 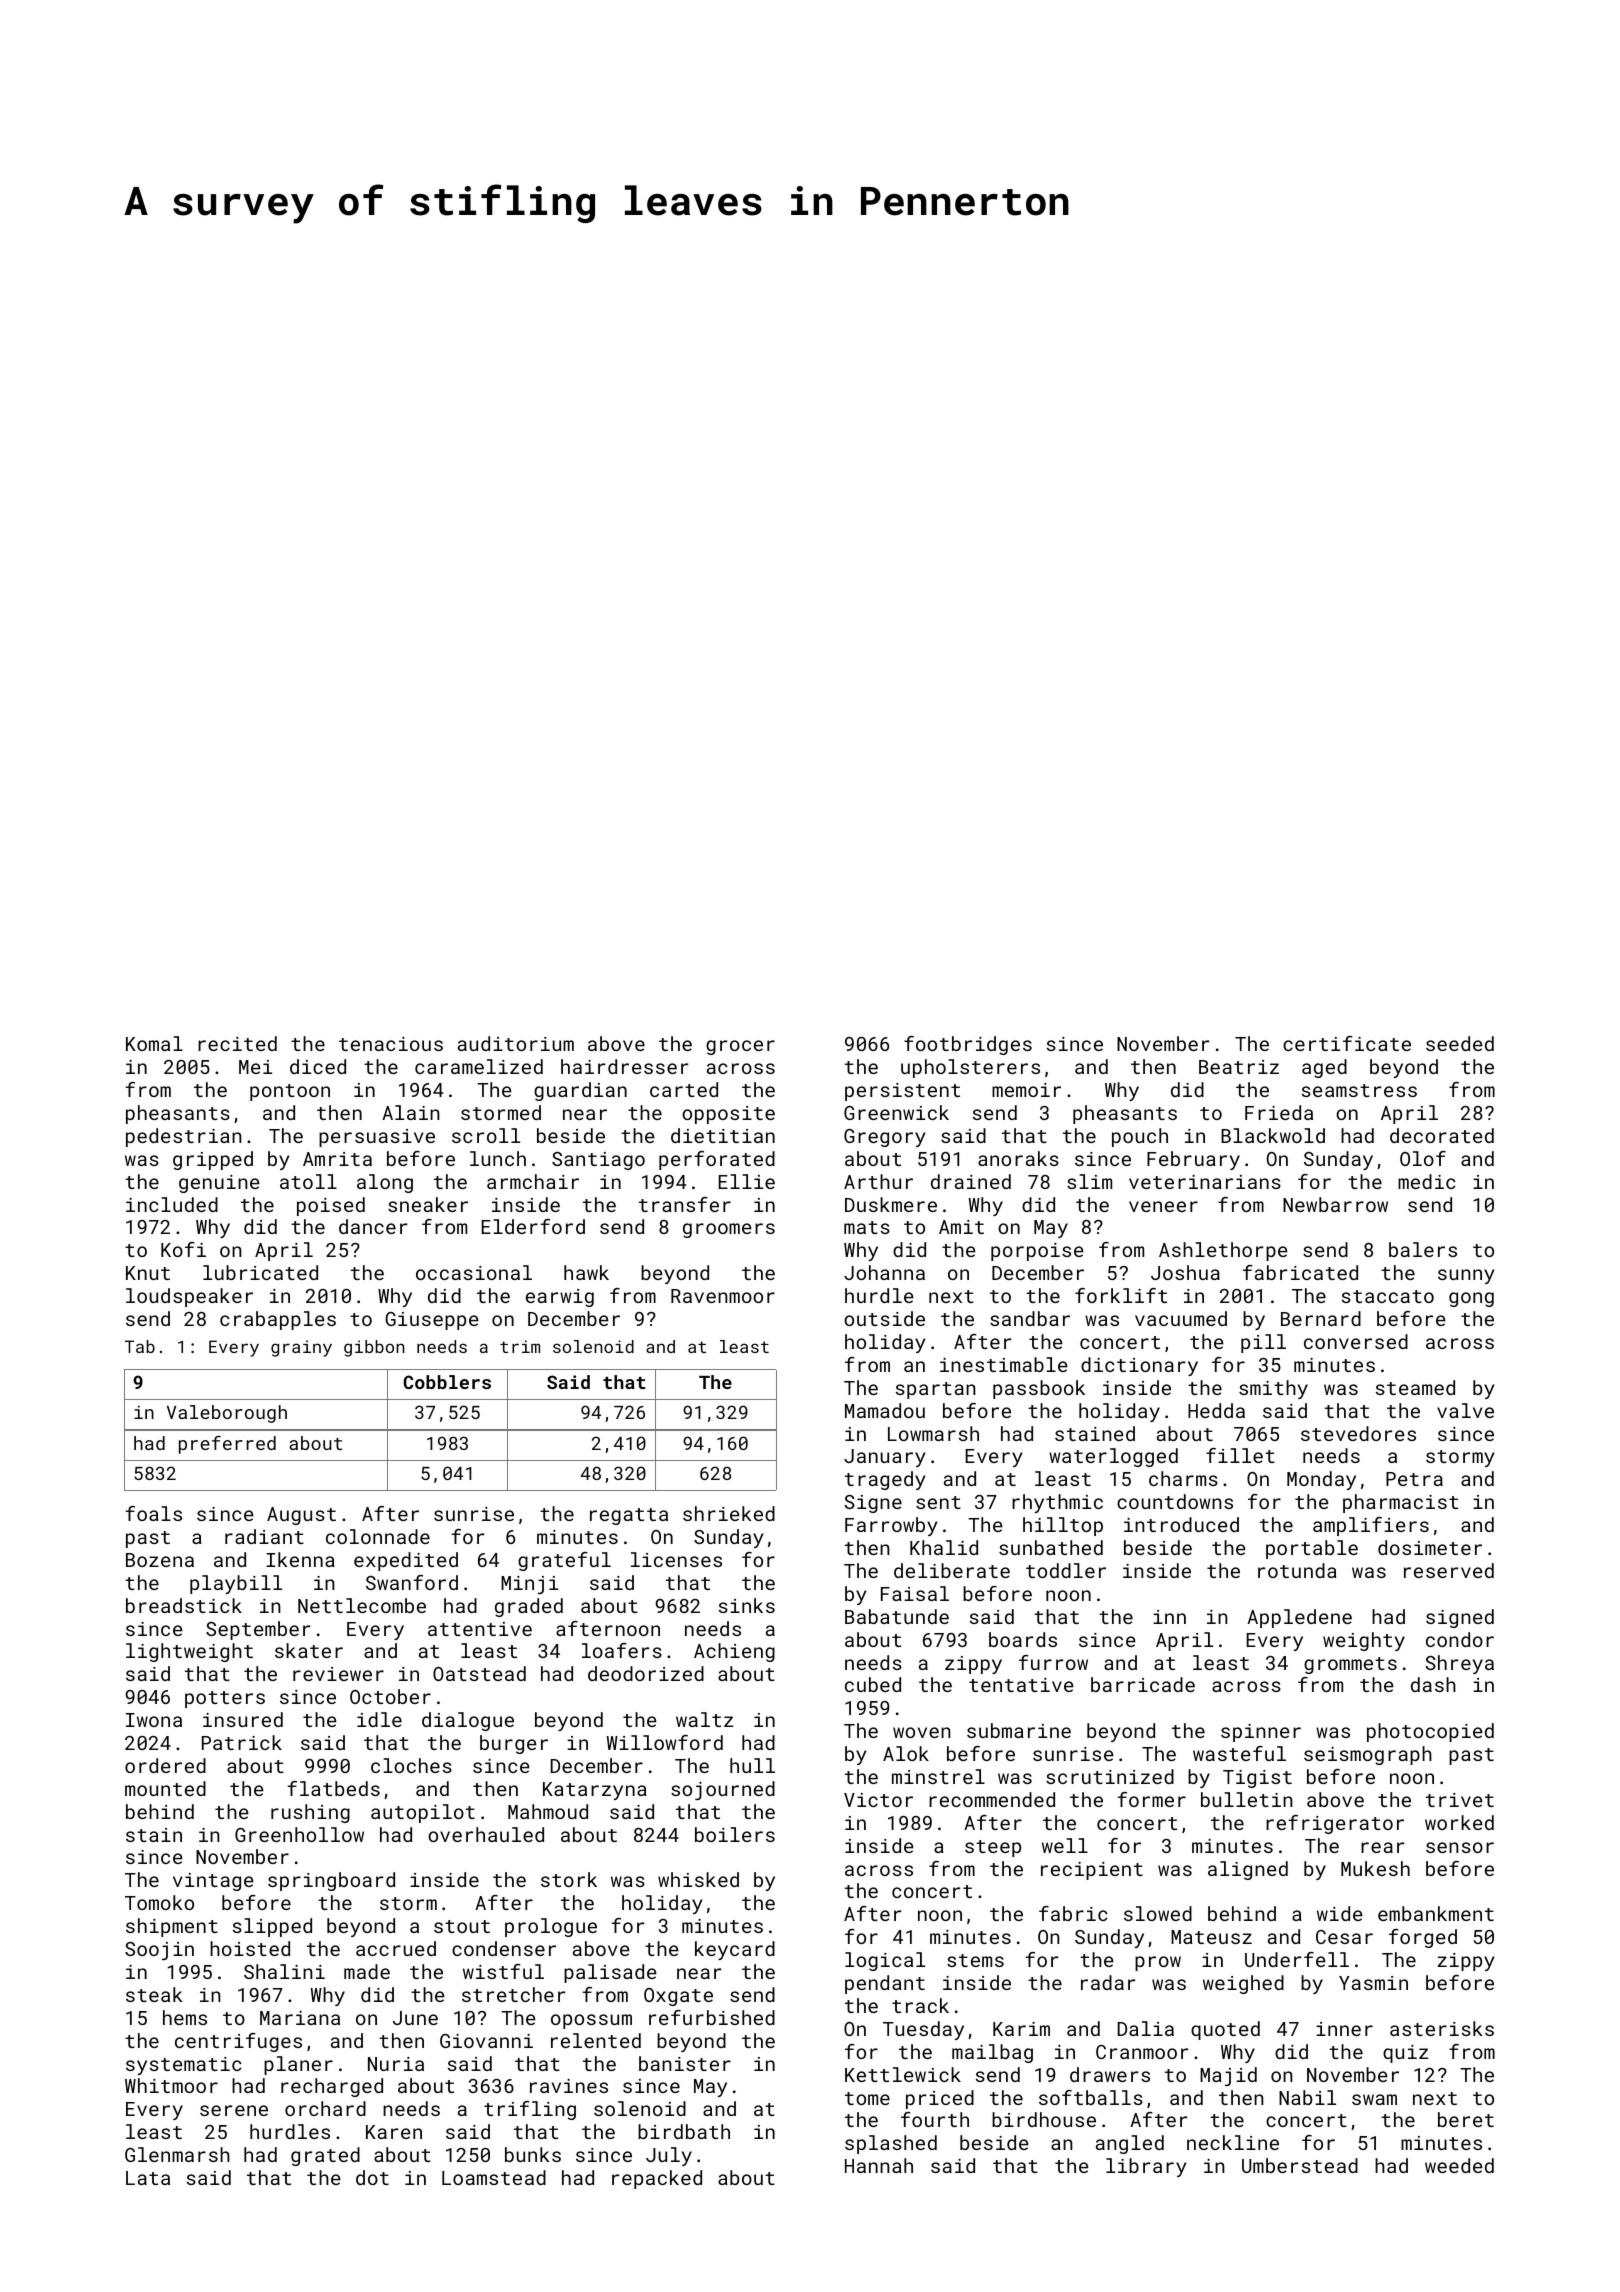 What do you see at coordinates (879, 2165) in the screenshot?
I see `Hannah` at bounding box center [879, 2165].
